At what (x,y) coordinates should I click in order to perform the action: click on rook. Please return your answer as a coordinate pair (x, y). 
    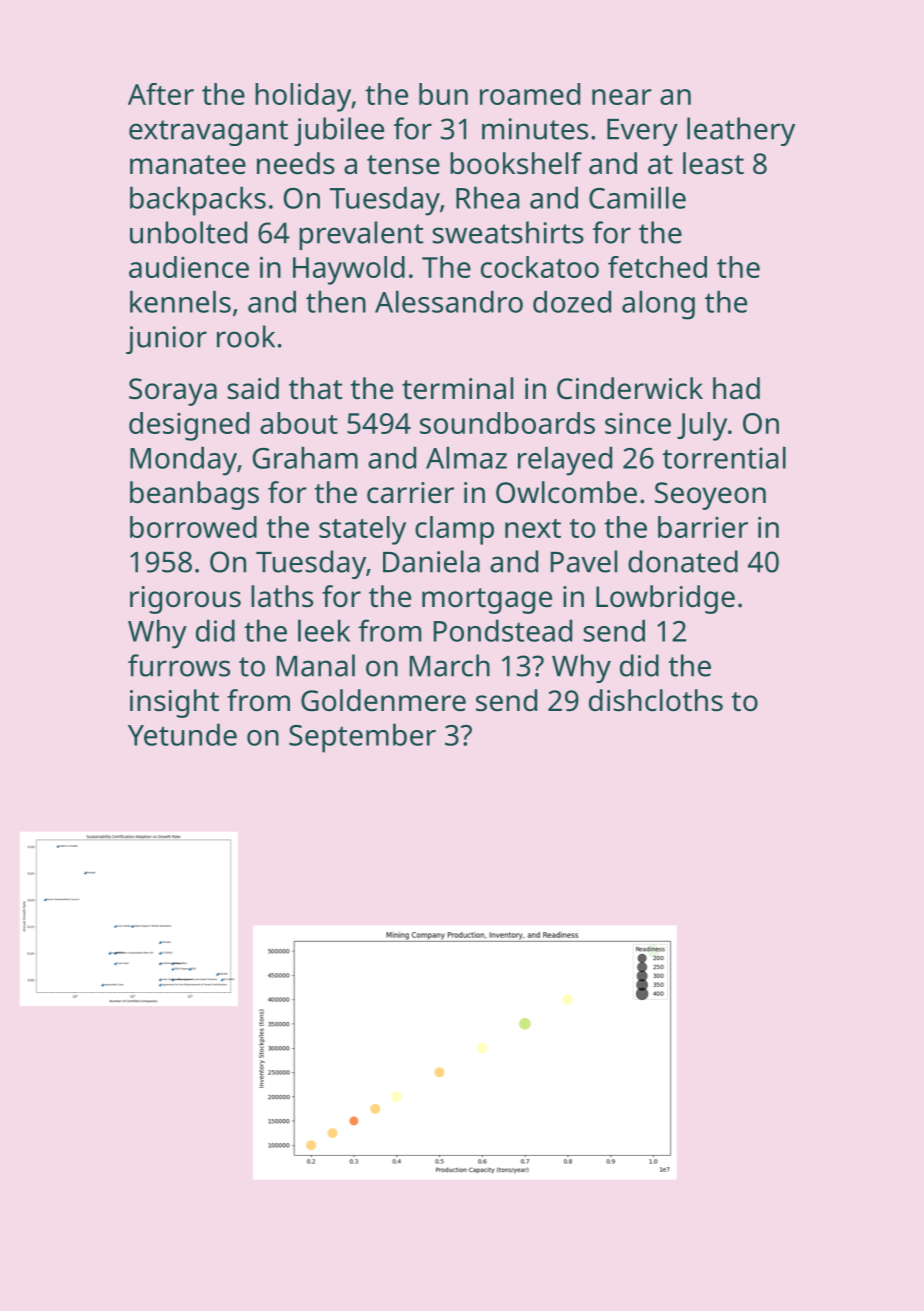
    Looking at the image, I should click on (246, 336).
